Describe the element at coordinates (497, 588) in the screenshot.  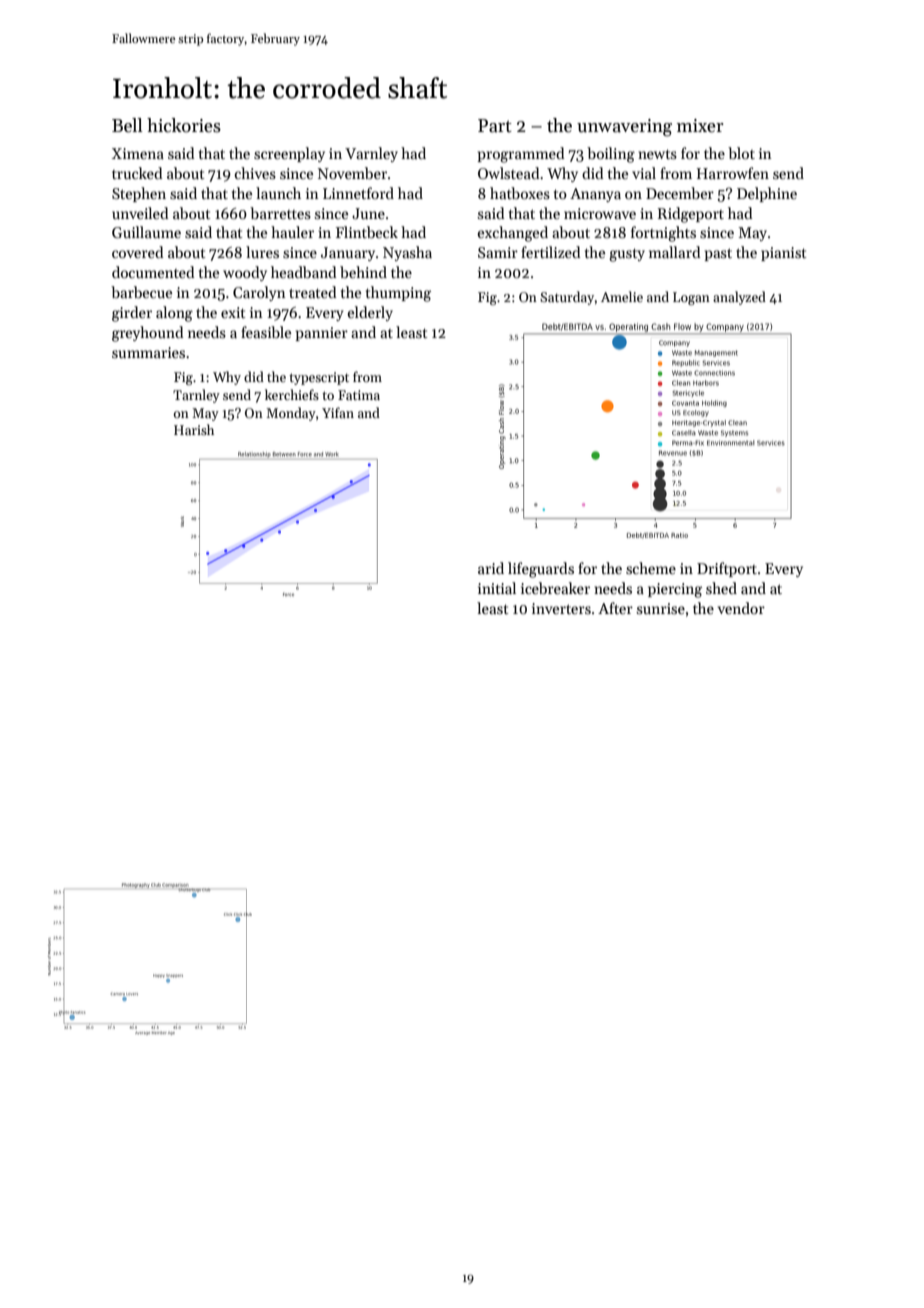
I see `initial` at that location.
